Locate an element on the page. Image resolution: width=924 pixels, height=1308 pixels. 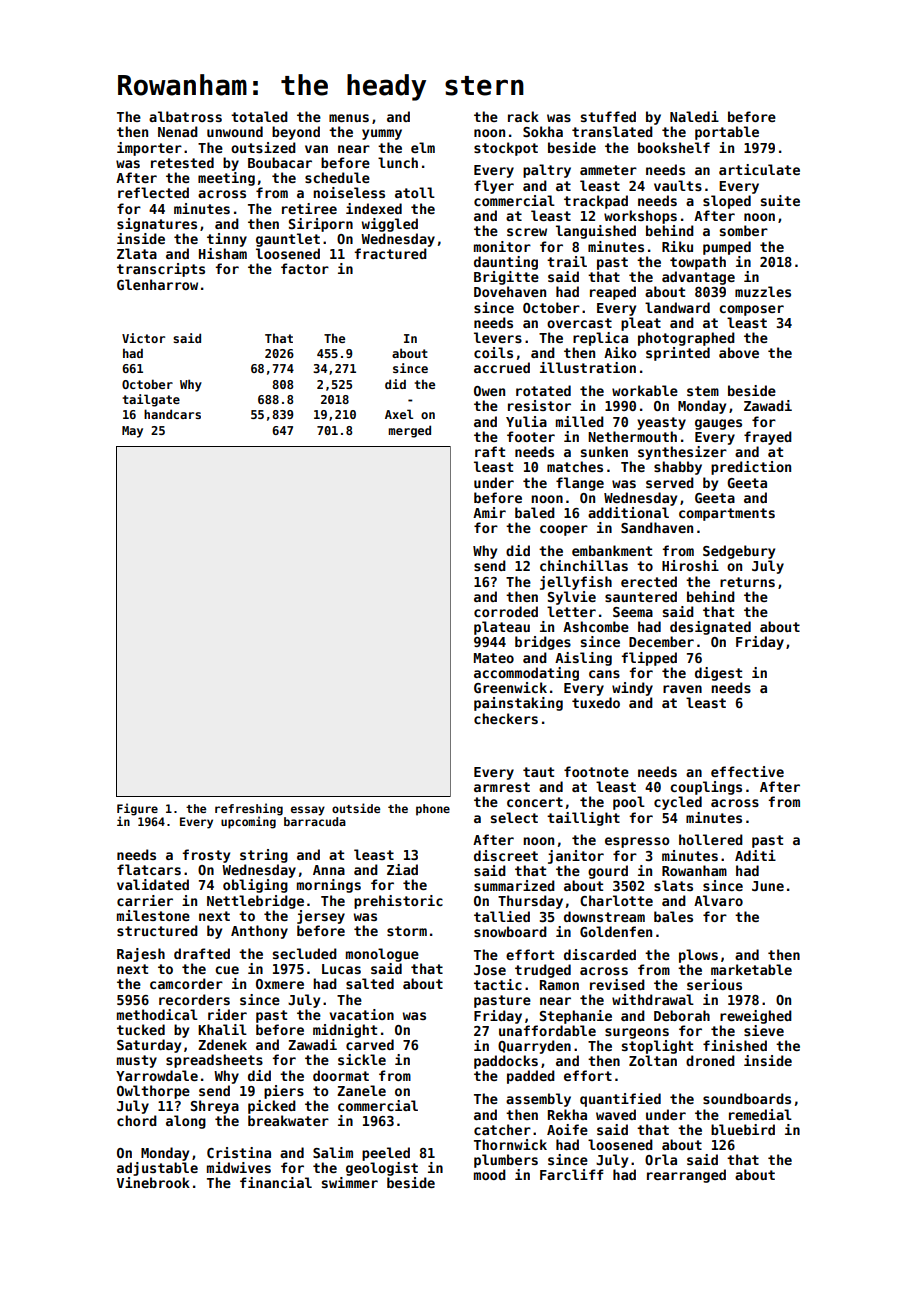
May is located at coordinates (132, 432).
